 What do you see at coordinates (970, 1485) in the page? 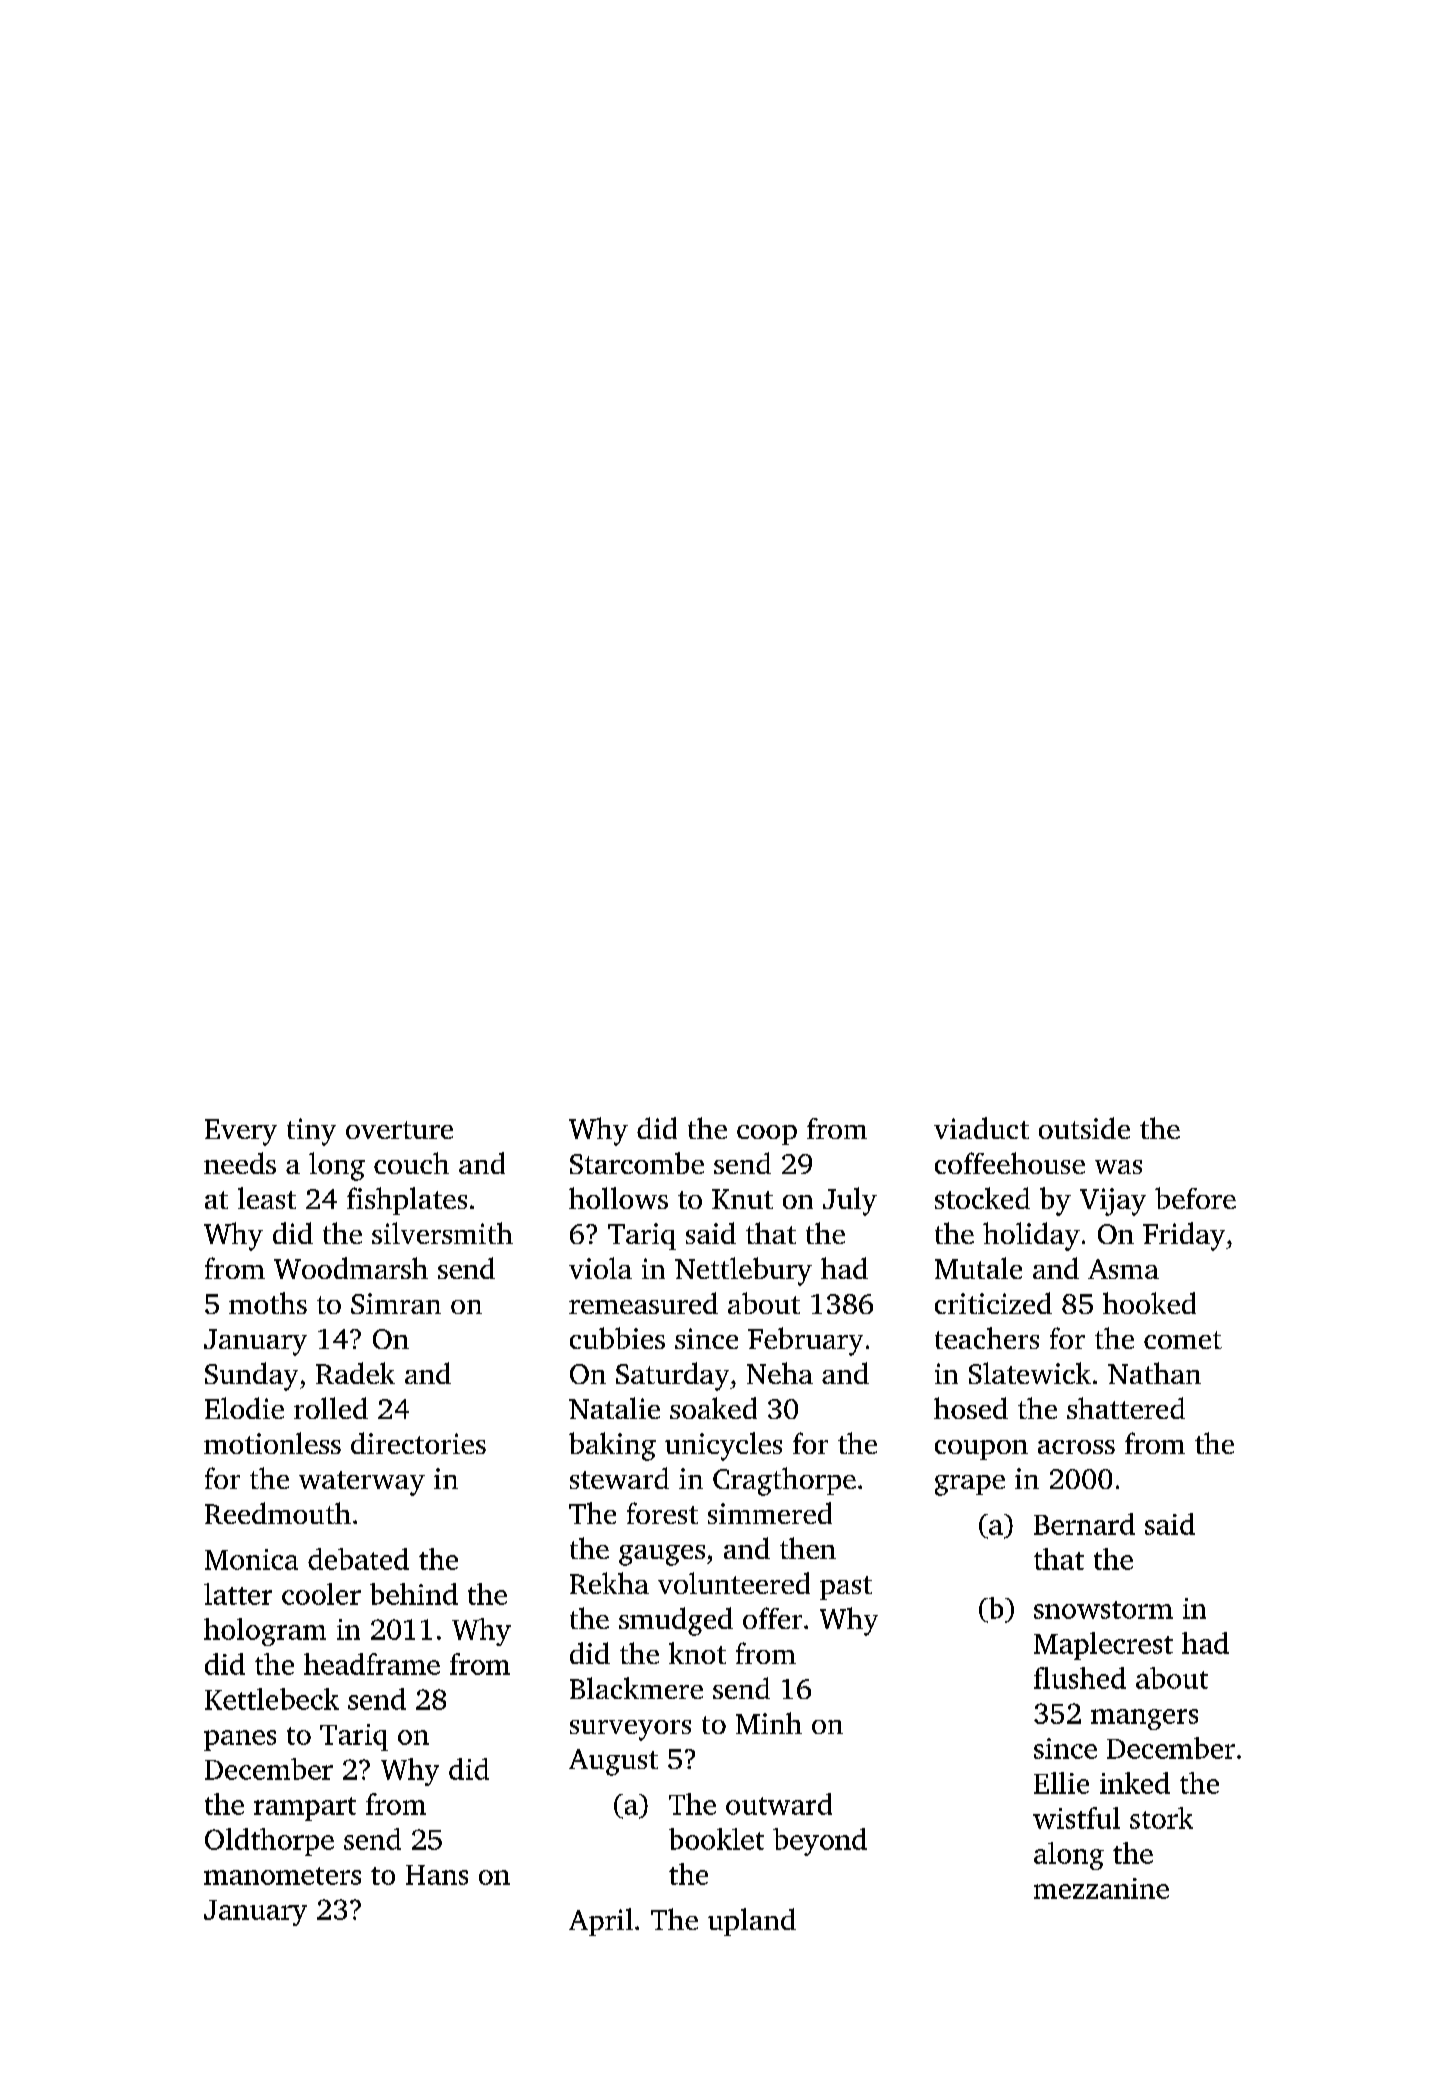
I see `grape` at bounding box center [970, 1485].
